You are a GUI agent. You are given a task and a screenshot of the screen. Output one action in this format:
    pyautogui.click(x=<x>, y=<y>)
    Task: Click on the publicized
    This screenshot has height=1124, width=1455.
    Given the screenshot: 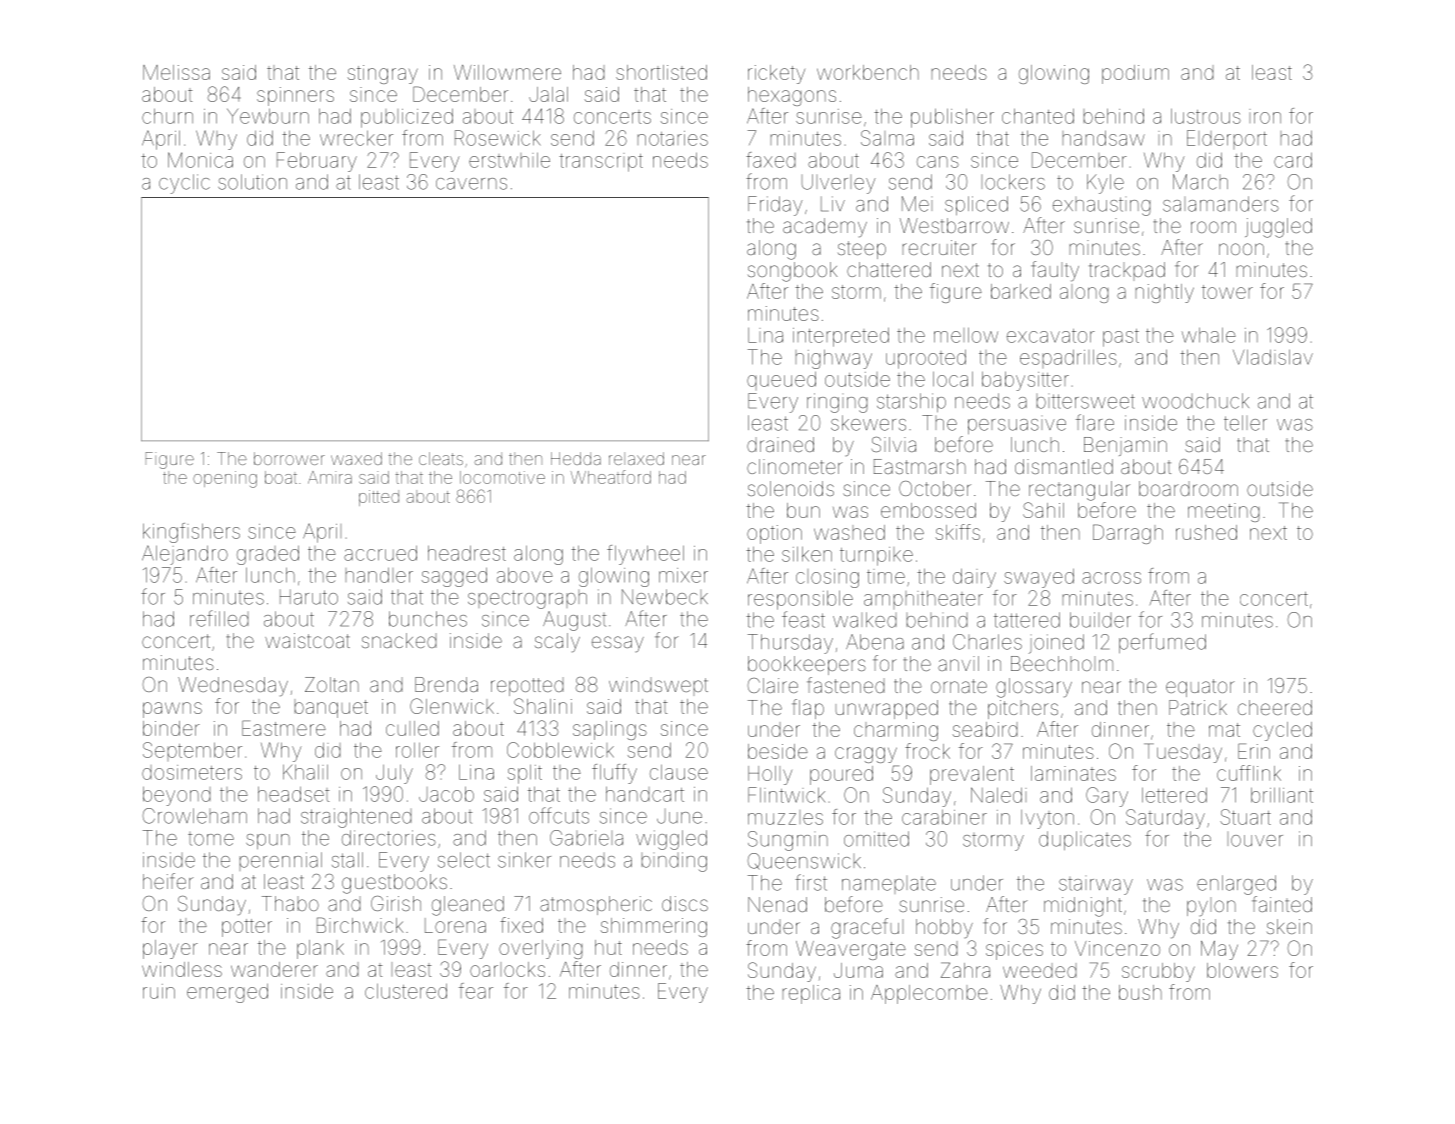 What is the action you would take?
    pyautogui.click(x=407, y=118)
